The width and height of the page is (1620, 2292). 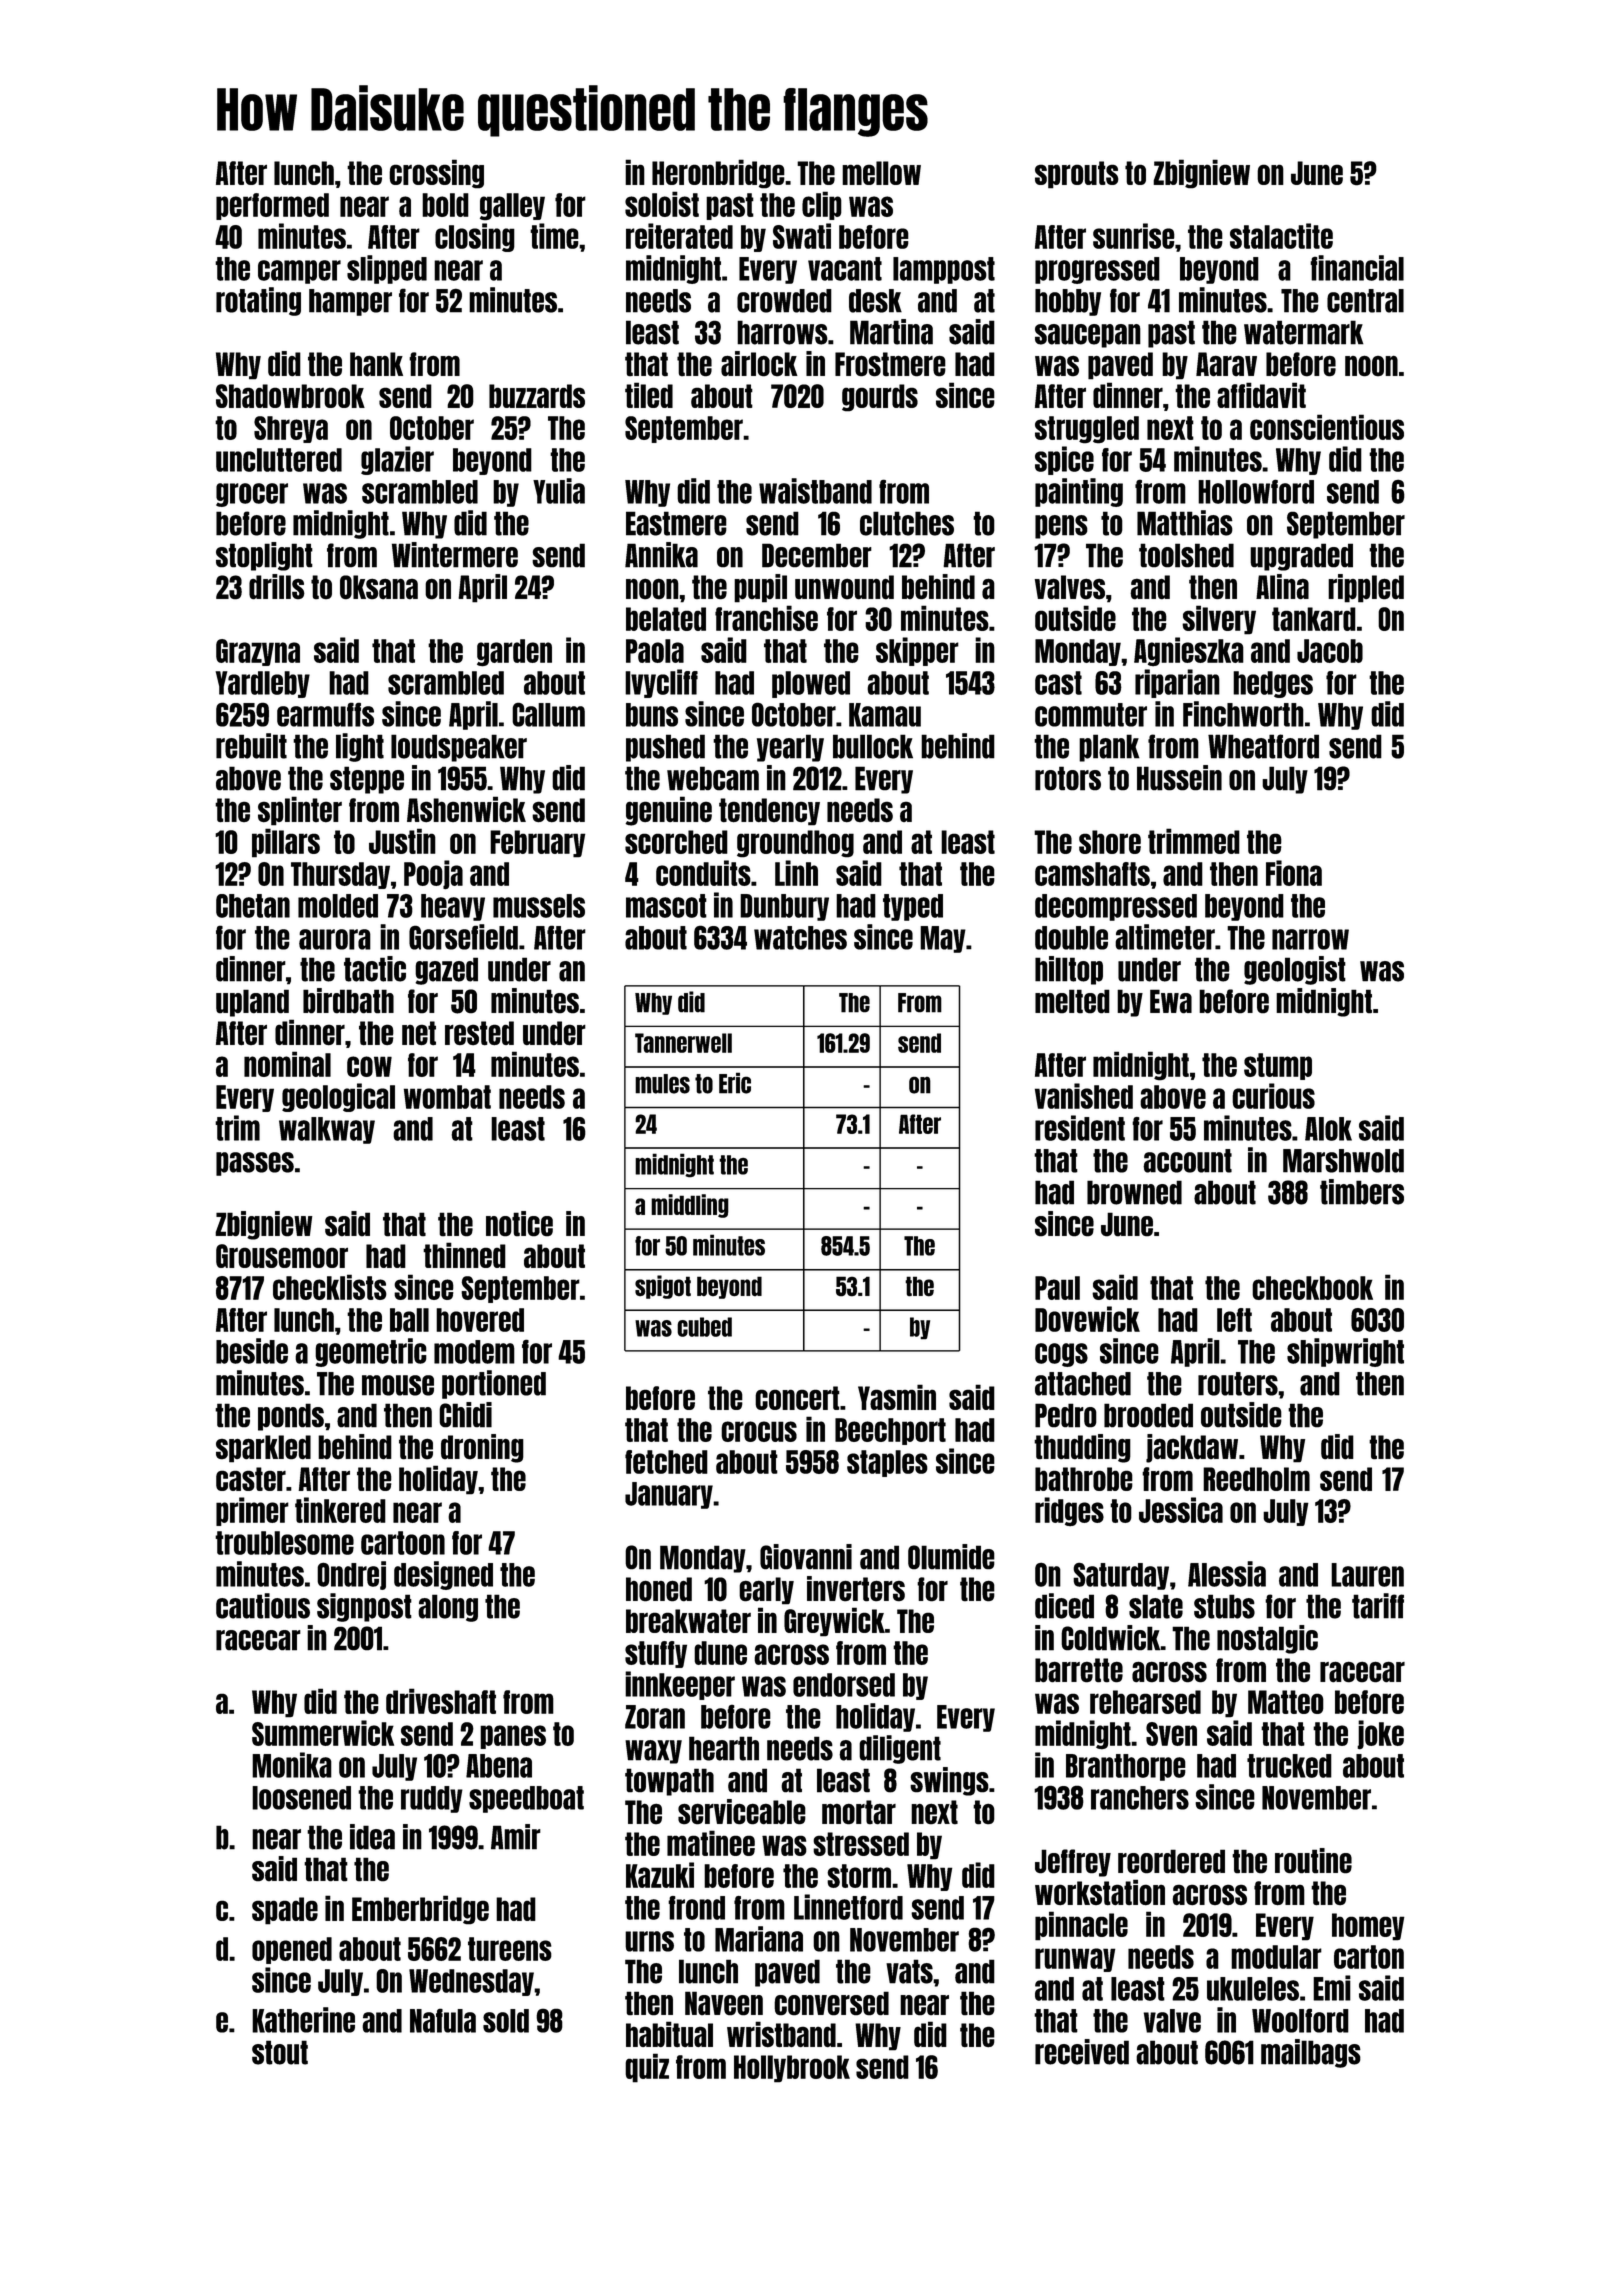 I want to click on received, so click(x=1082, y=2052).
